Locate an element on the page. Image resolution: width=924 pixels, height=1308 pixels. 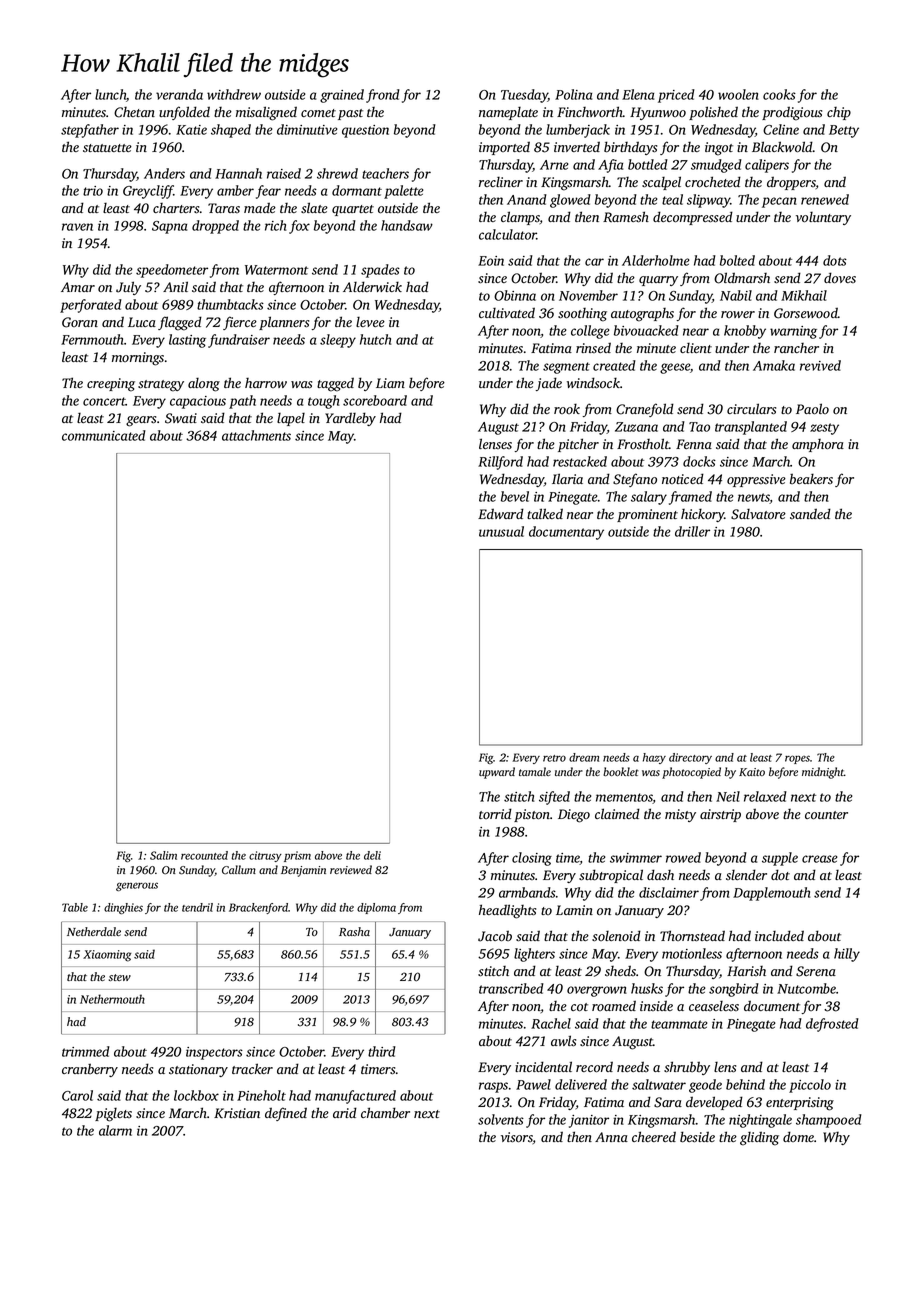
Betty is located at coordinates (844, 131).
